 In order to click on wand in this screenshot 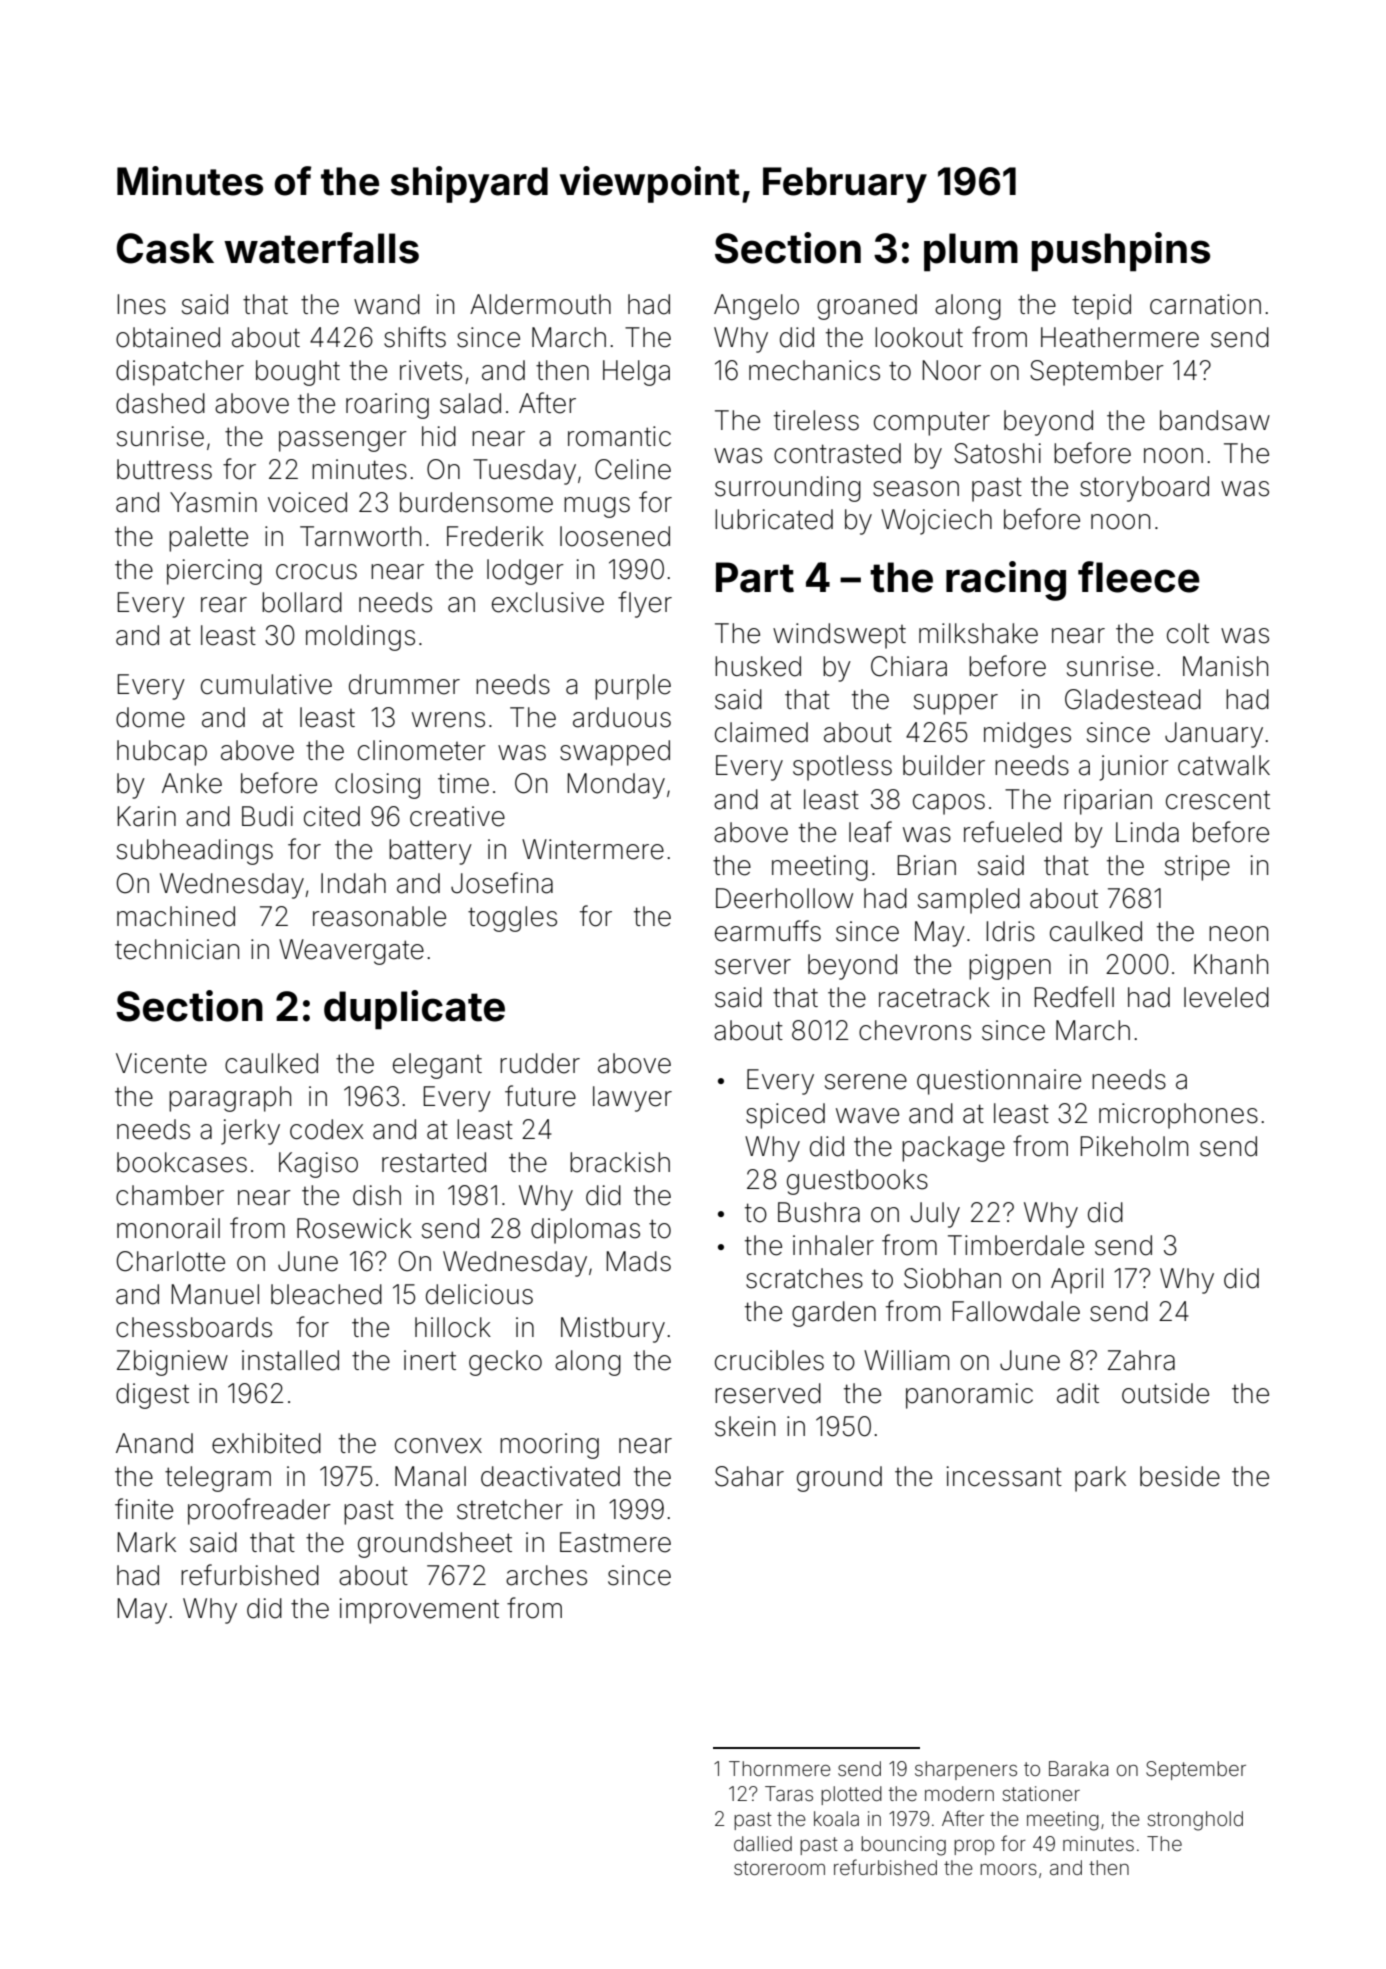, I will do `click(387, 304)`.
